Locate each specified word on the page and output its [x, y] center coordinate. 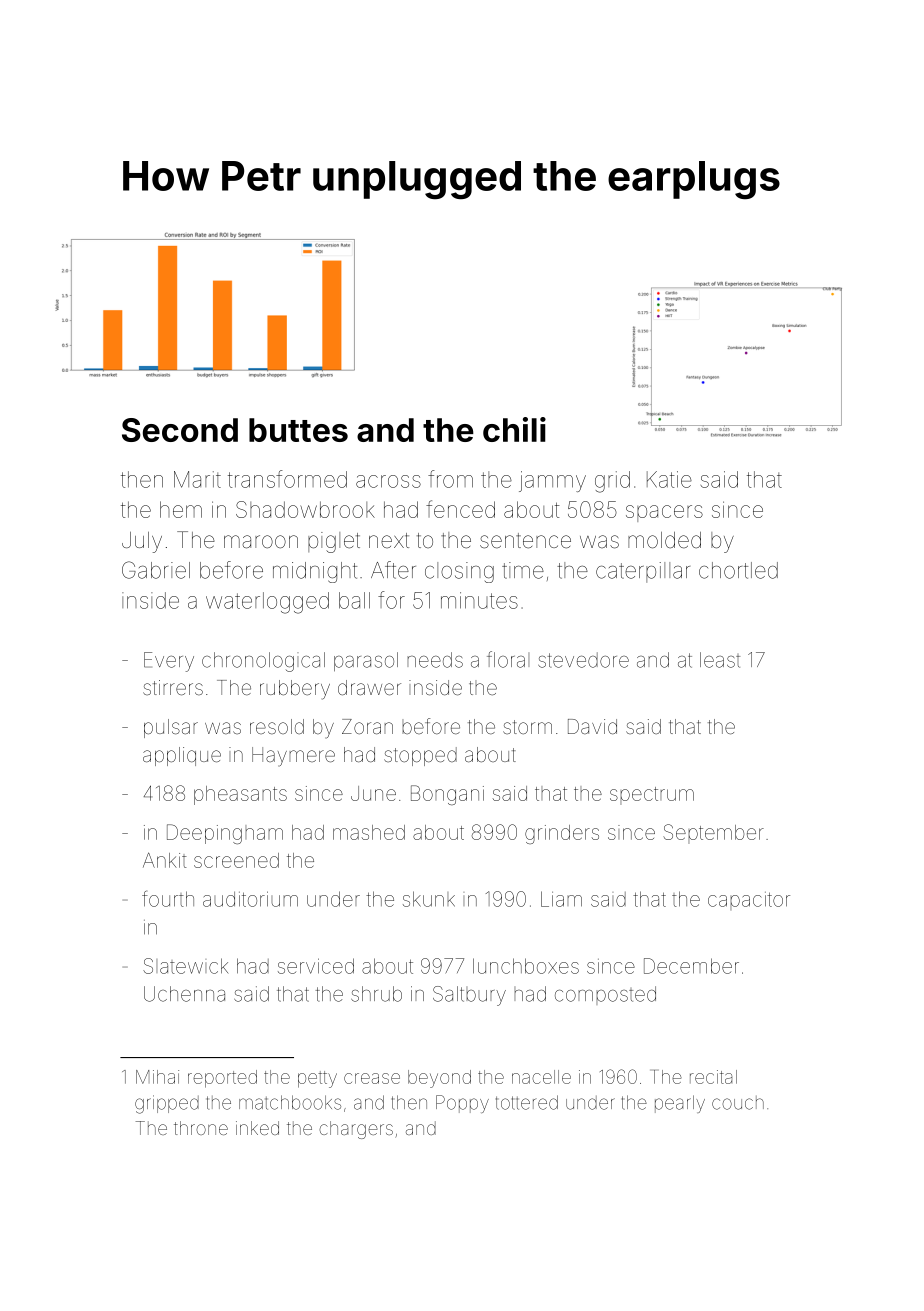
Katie [669, 479]
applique [182, 756]
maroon [261, 542]
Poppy [462, 1104]
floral [508, 659]
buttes [298, 430]
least [720, 660]
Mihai [157, 1077]
